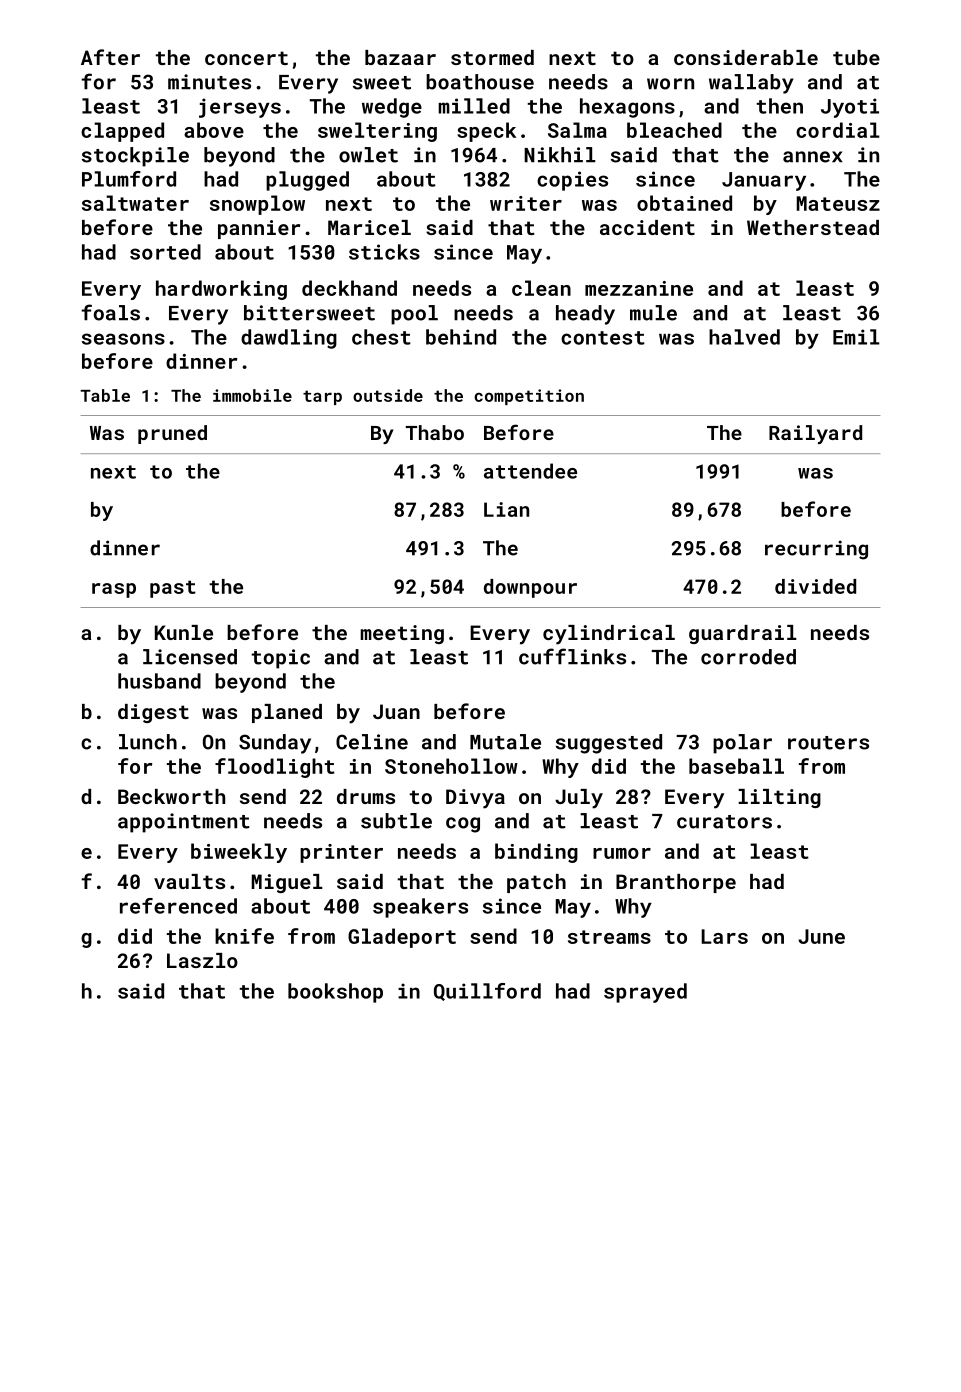  I want to click on tube, so click(856, 57).
